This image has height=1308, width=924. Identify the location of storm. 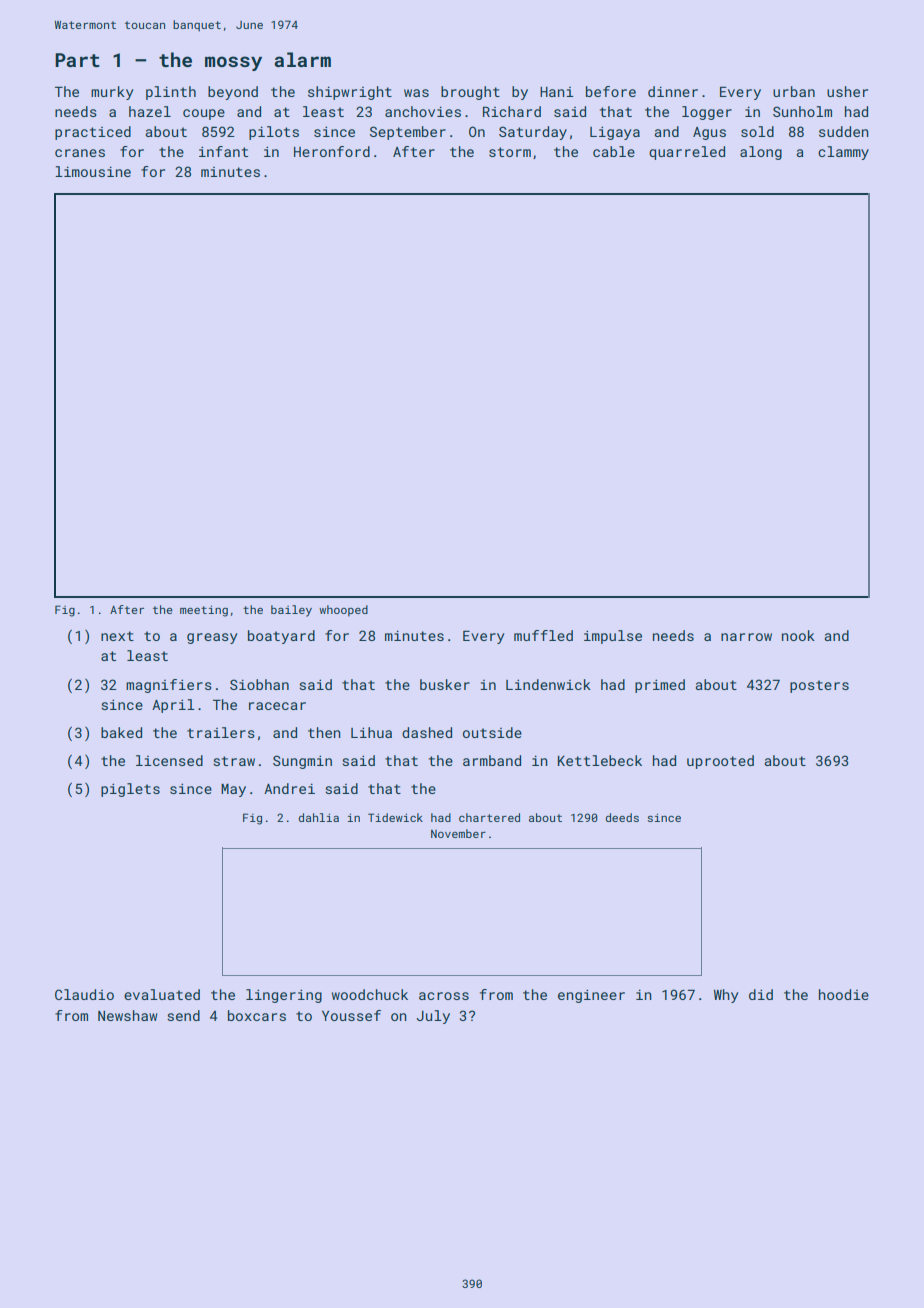
(510, 152).
